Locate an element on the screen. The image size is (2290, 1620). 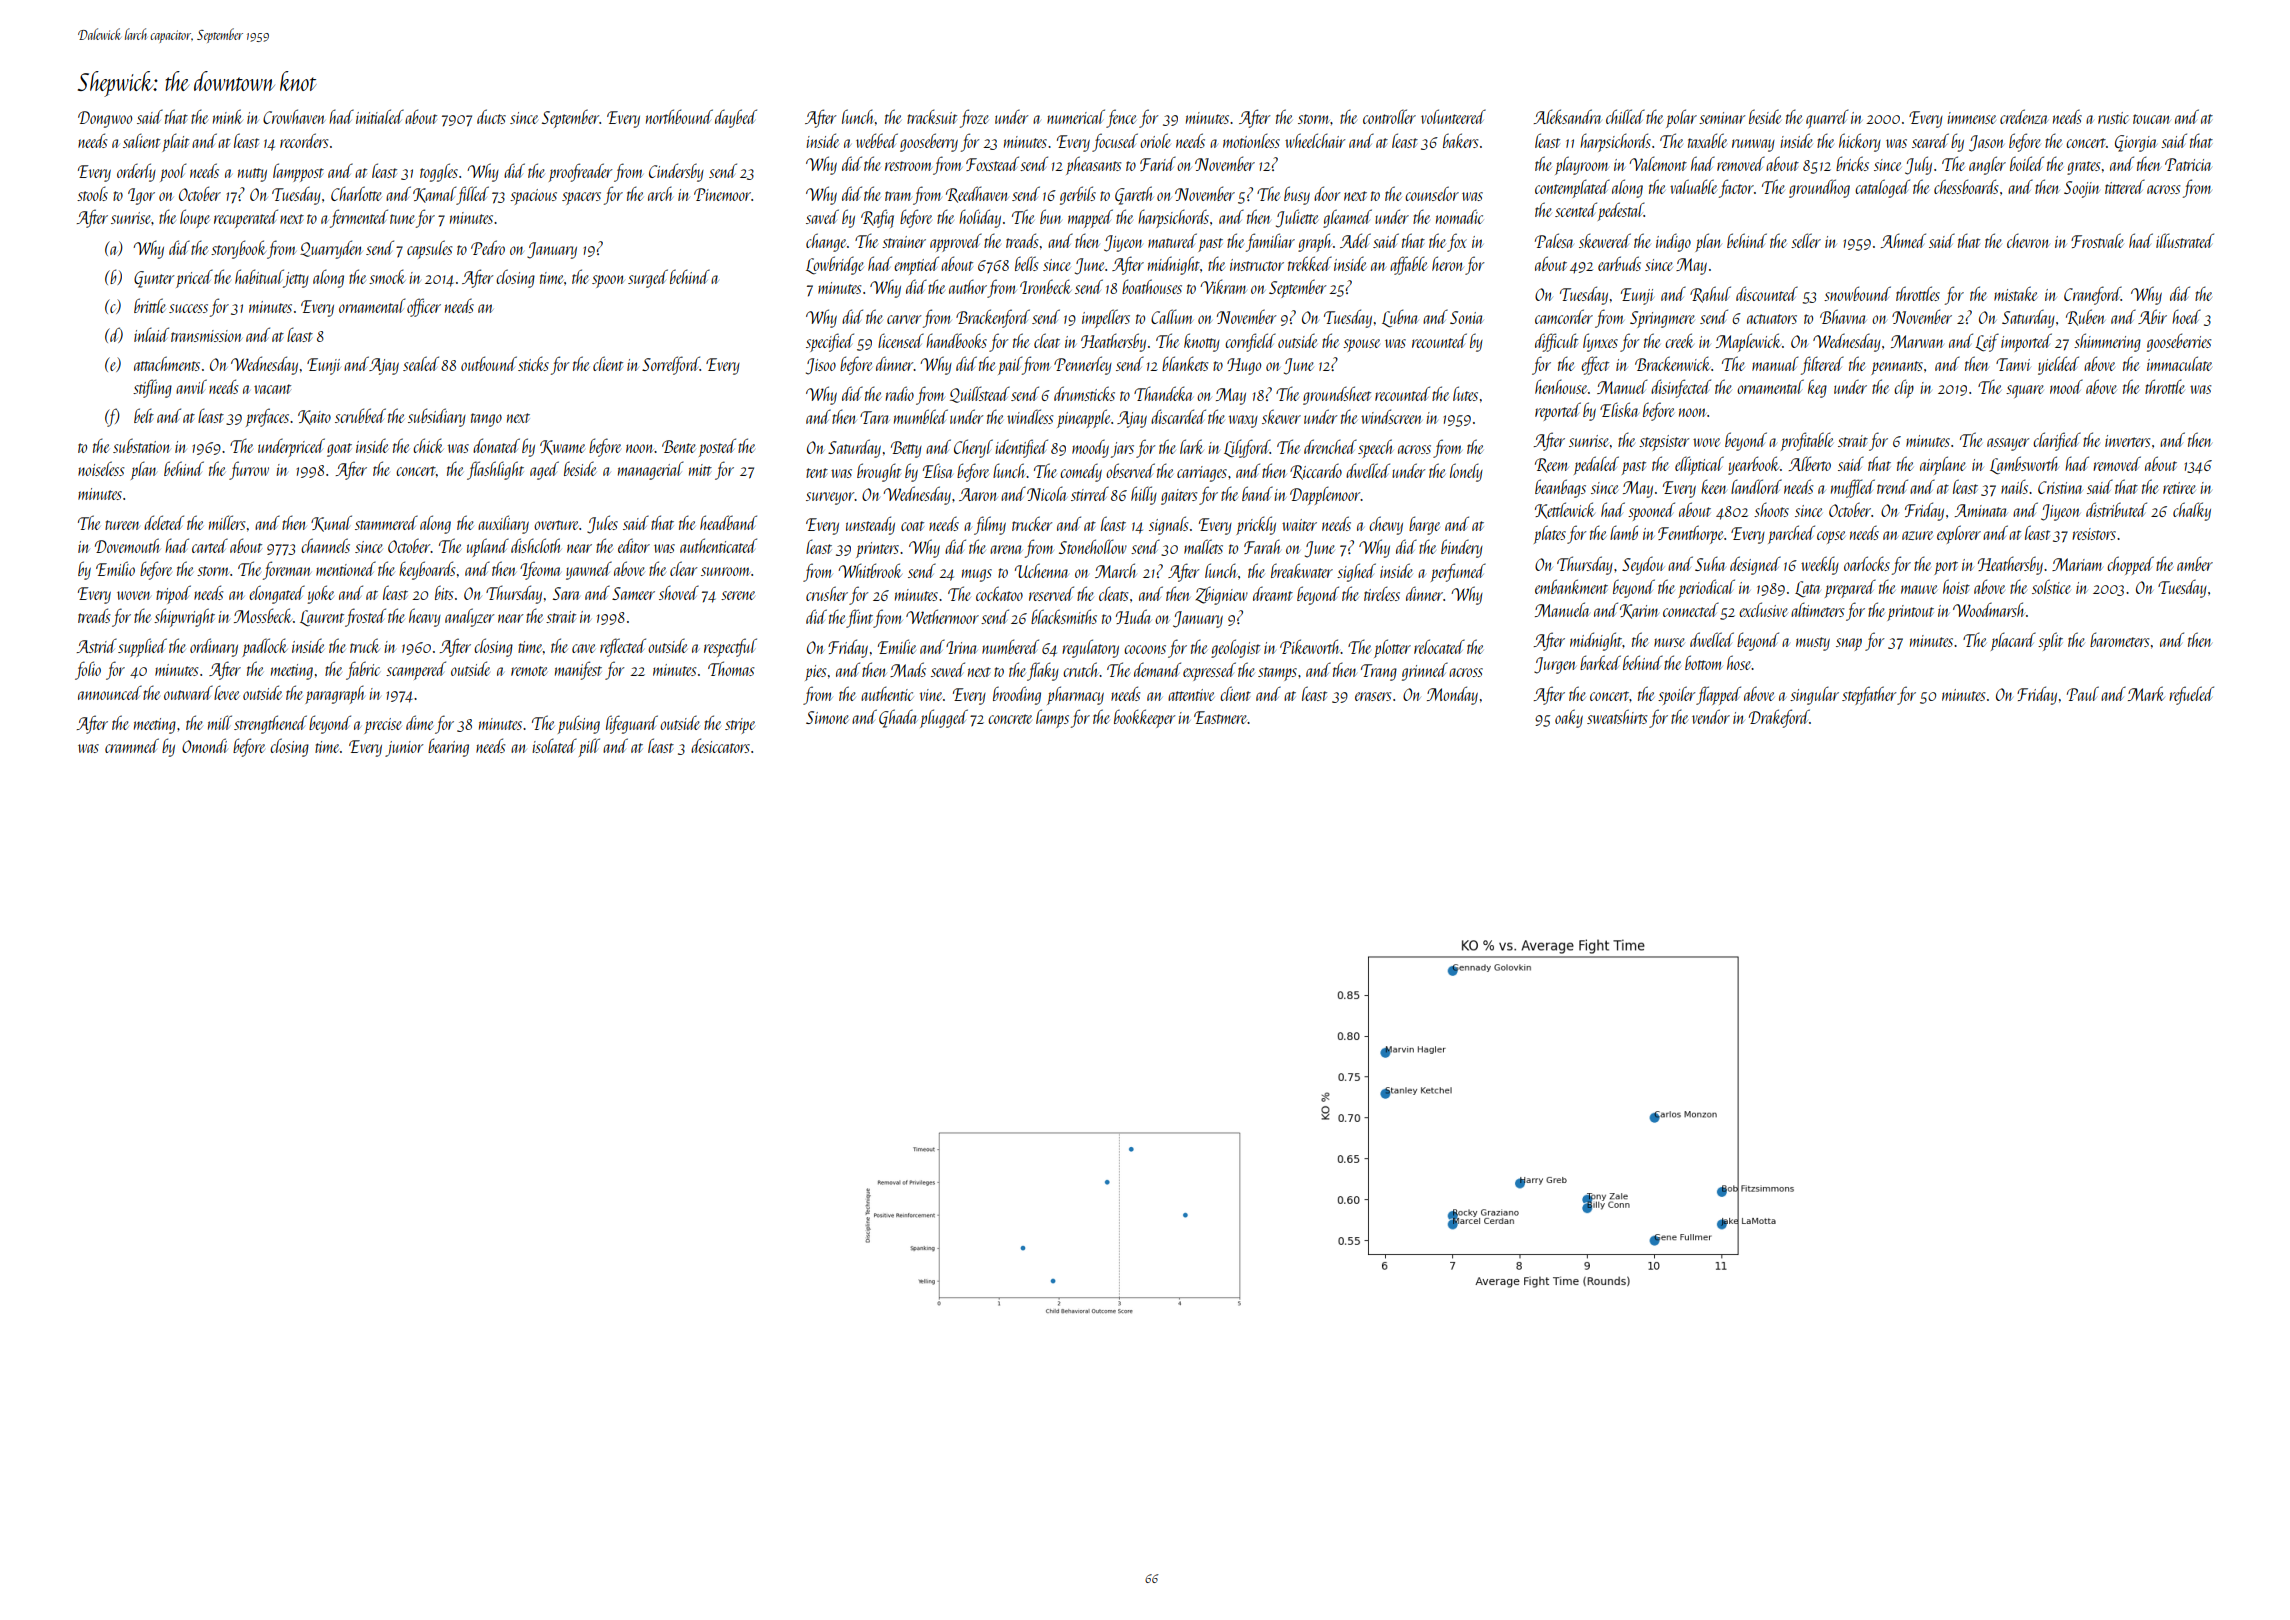
daybed is located at coordinates (736, 118).
